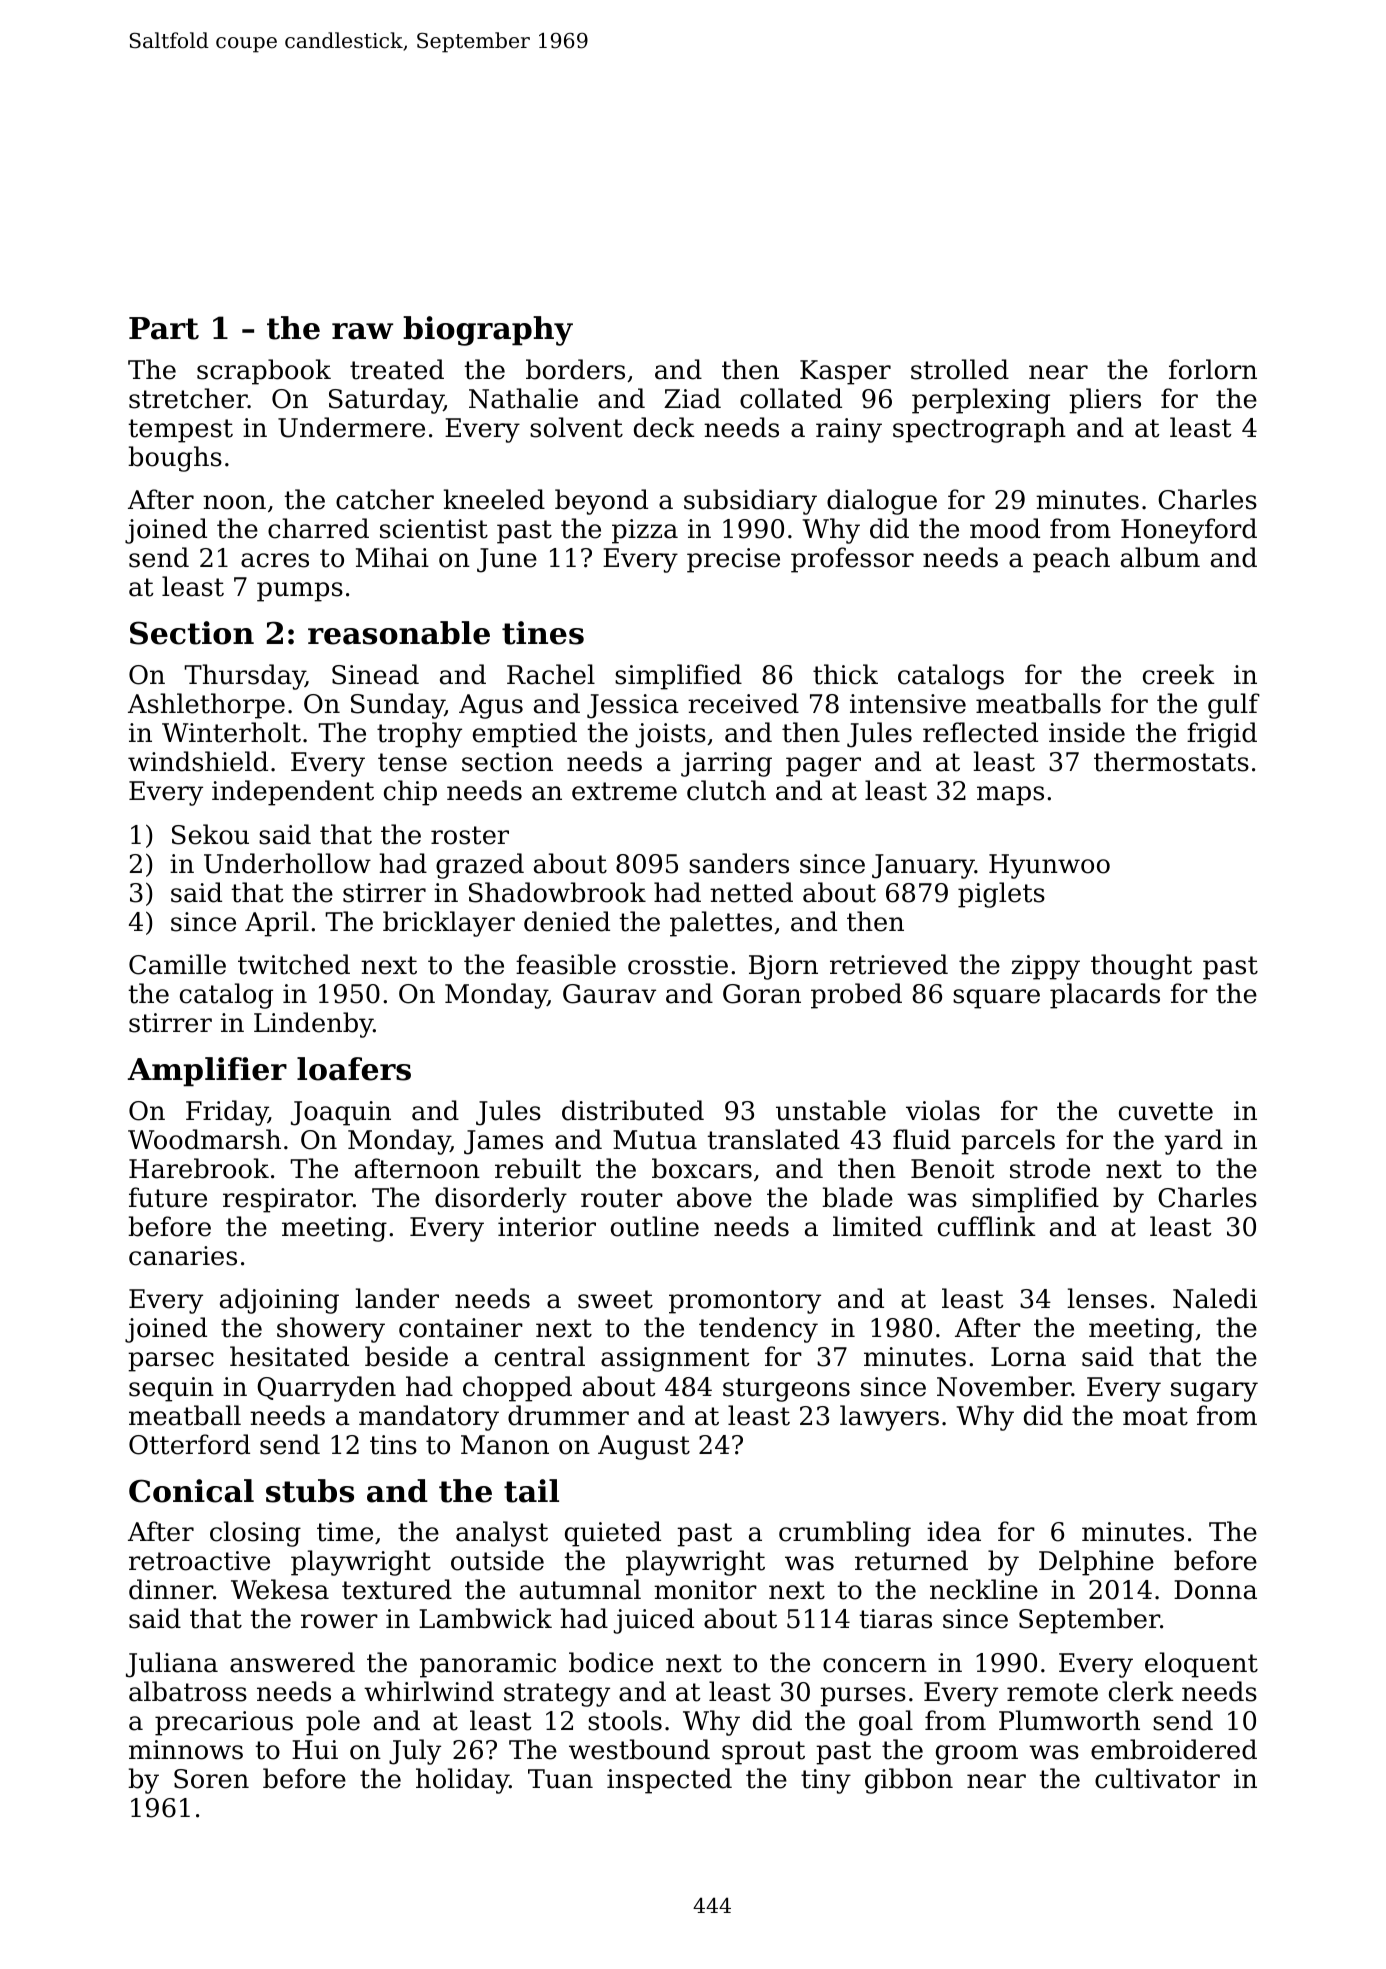  Describe the element at coordinates (326, 1389) in the page. I see `Quarryden` at that location.
